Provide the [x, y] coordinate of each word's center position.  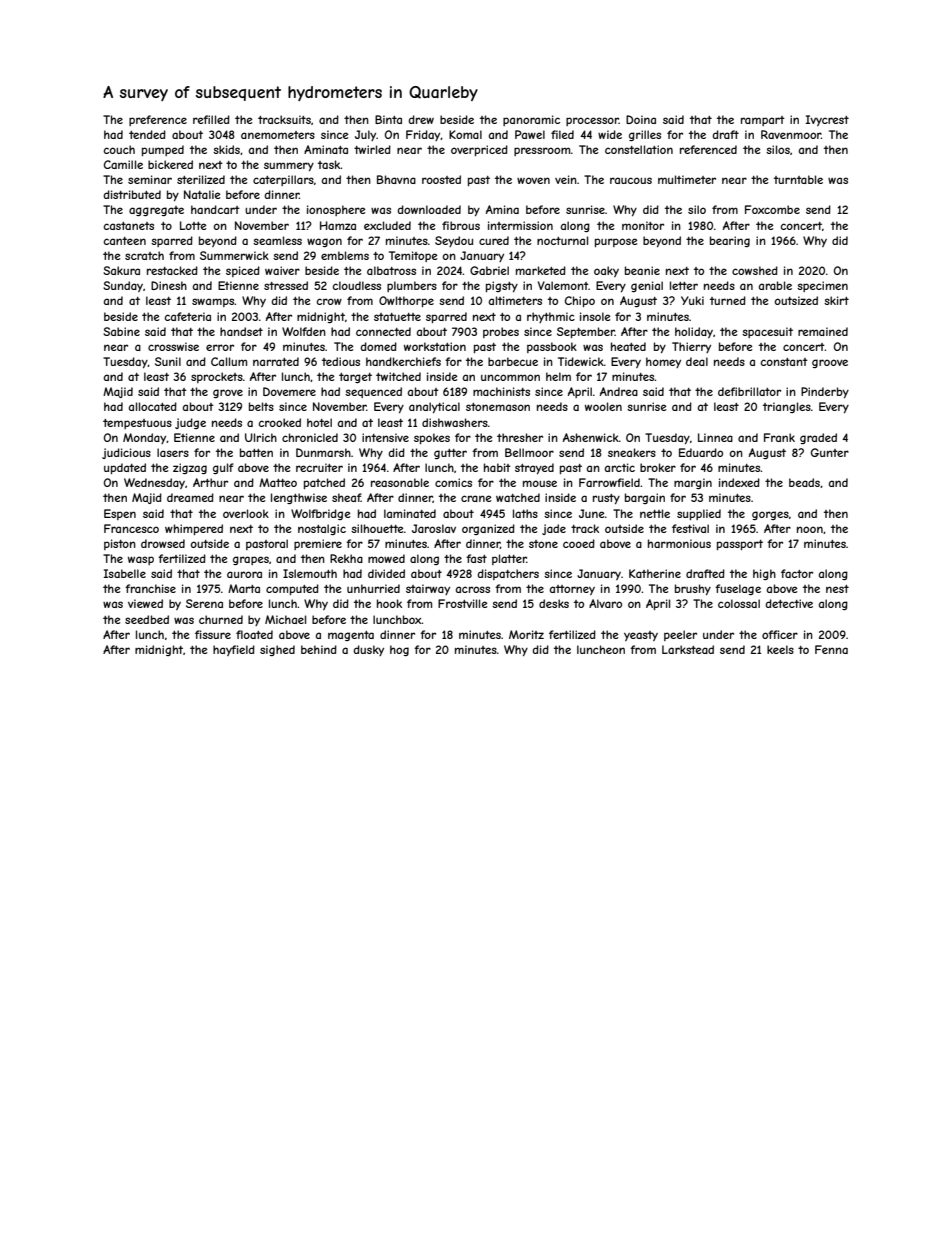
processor [592, 121]
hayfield [234, 650]
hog [399, 650]
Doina [641, 119]
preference [158, 120]
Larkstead [688, 649]
